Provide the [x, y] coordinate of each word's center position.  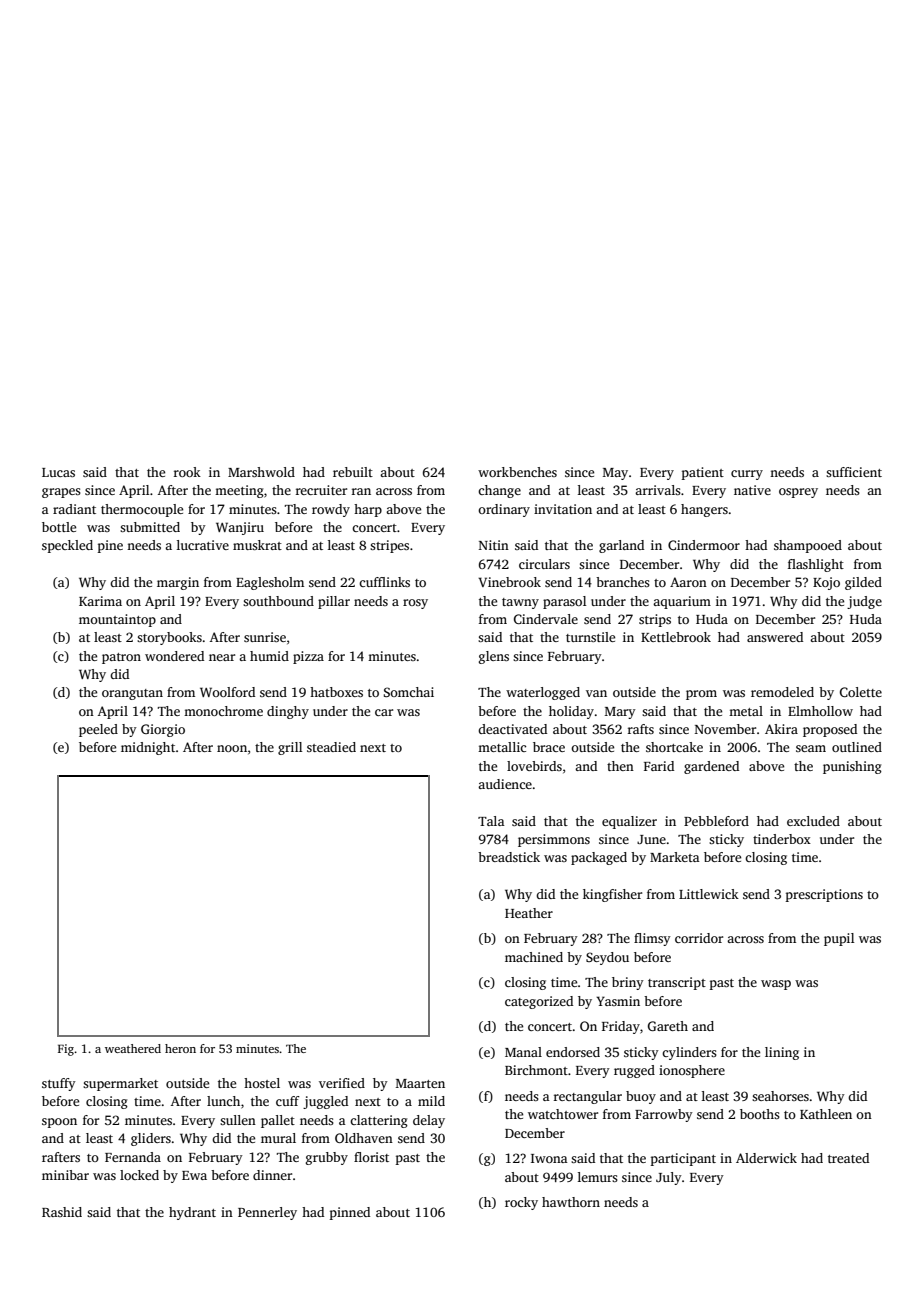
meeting [239, 491]
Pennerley [267, 1213]
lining [782, 1053]
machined [534, 957]
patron [121, 658]
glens [494, 657]
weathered [133, 1048]
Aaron [688, 582]
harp [368, 510]
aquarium [682, 602]
